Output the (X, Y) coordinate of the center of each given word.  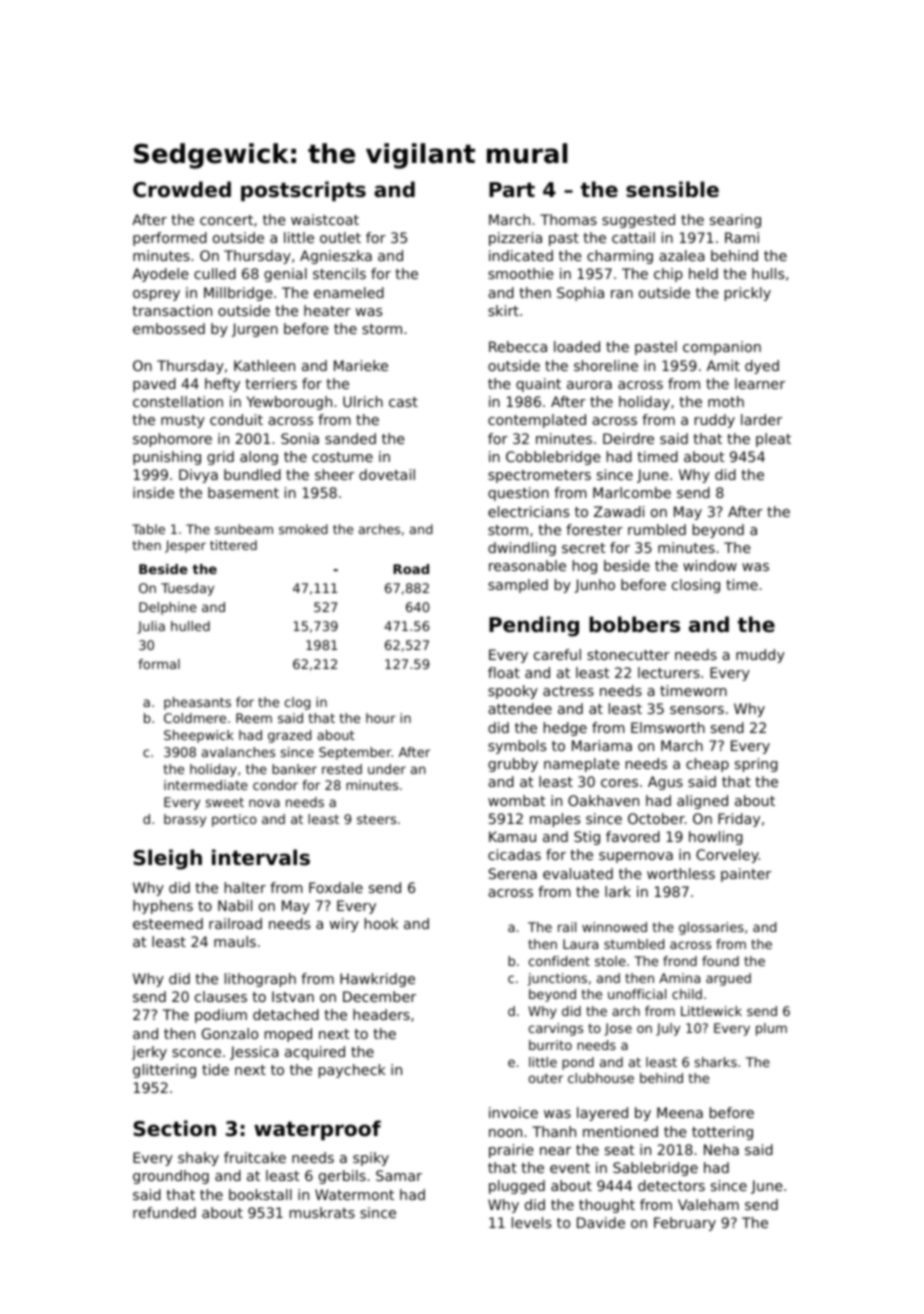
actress (568, 691)
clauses (221, 996)
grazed (289, 736)
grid (220, 458)
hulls (768, 273)
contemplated (537, 421)
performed (170, 239)
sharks (716, 1062)
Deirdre (628, 438)
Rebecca (518, 346)
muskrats (322, 1212)
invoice (513, 1112)
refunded (164, 1212)
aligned (702, 802)
